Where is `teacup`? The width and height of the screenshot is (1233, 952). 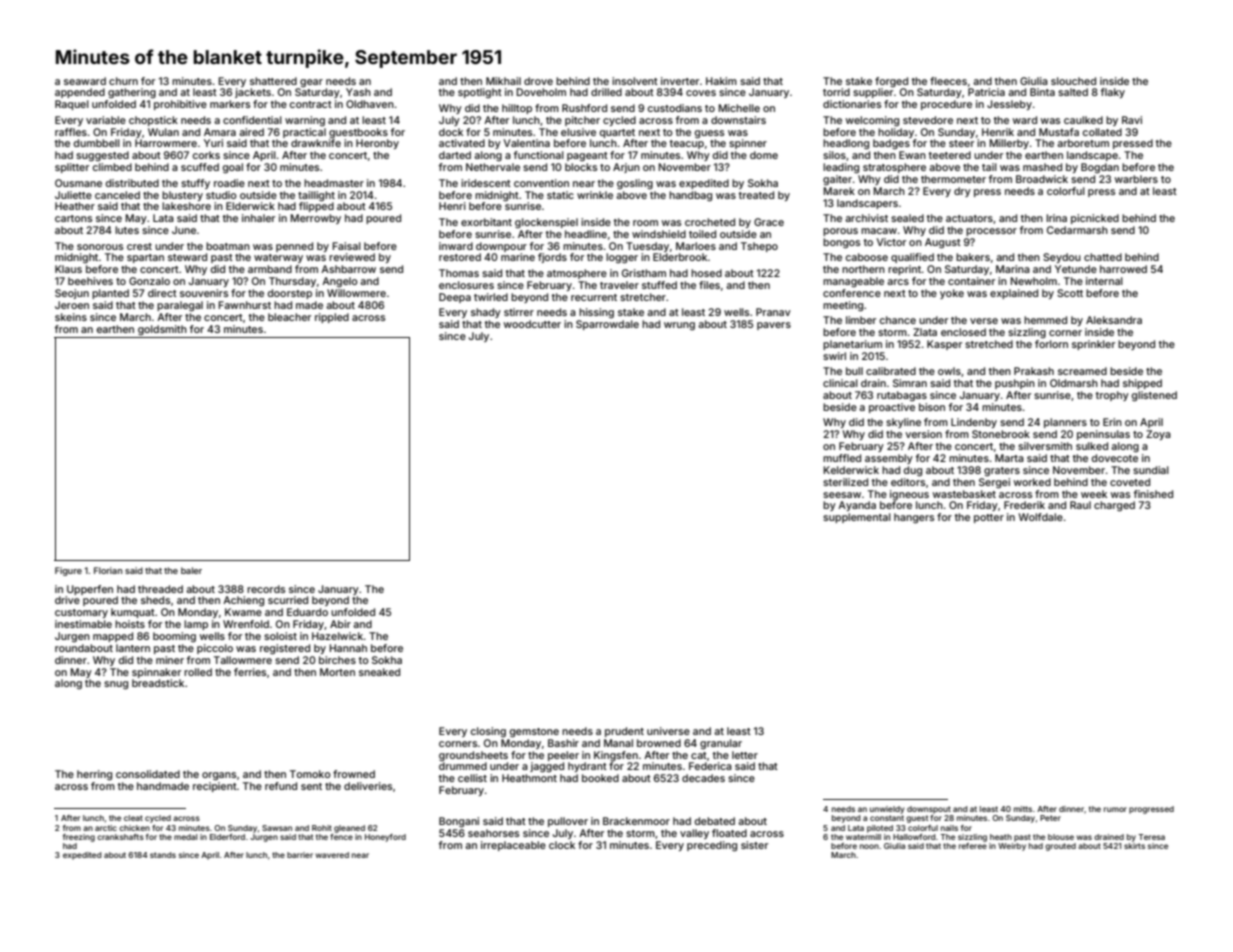 teacup is located at coordinates (687, 144).
